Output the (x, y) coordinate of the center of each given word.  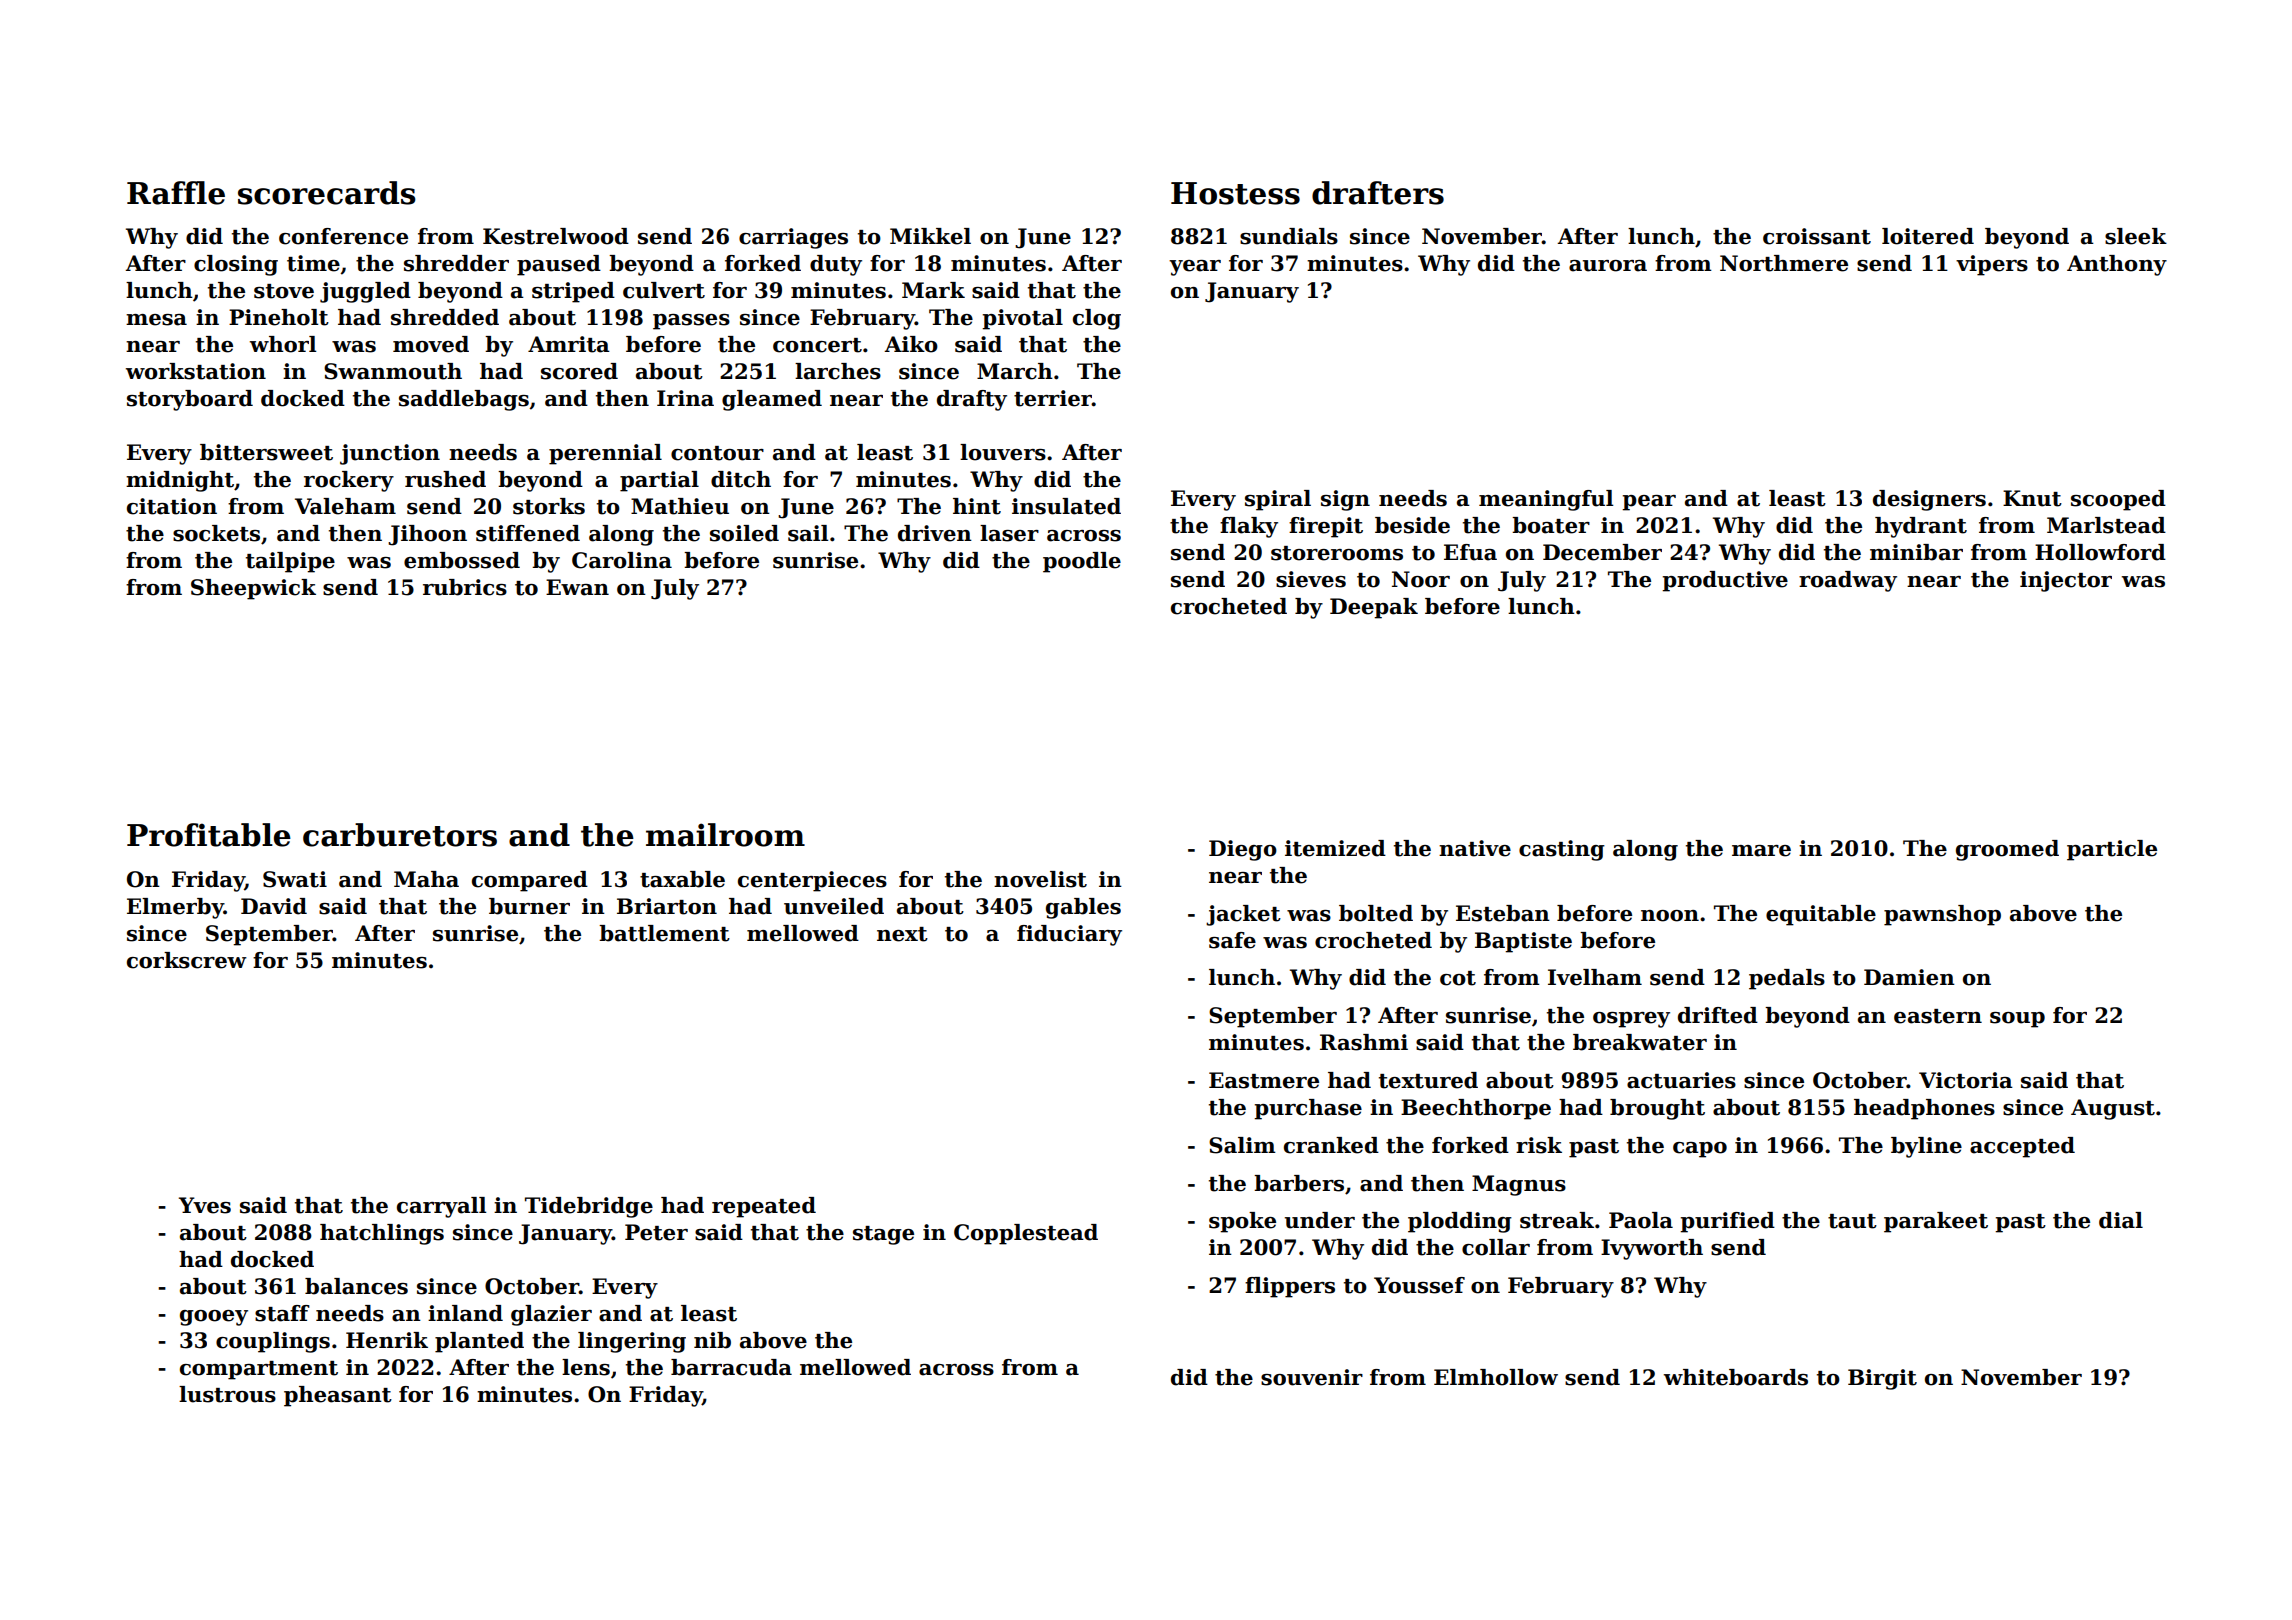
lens (586, 1367)
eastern (1938, 1016)
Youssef (1419, 1285)
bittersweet (266, 452)
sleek (2136, 236)
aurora (1608, 266)
